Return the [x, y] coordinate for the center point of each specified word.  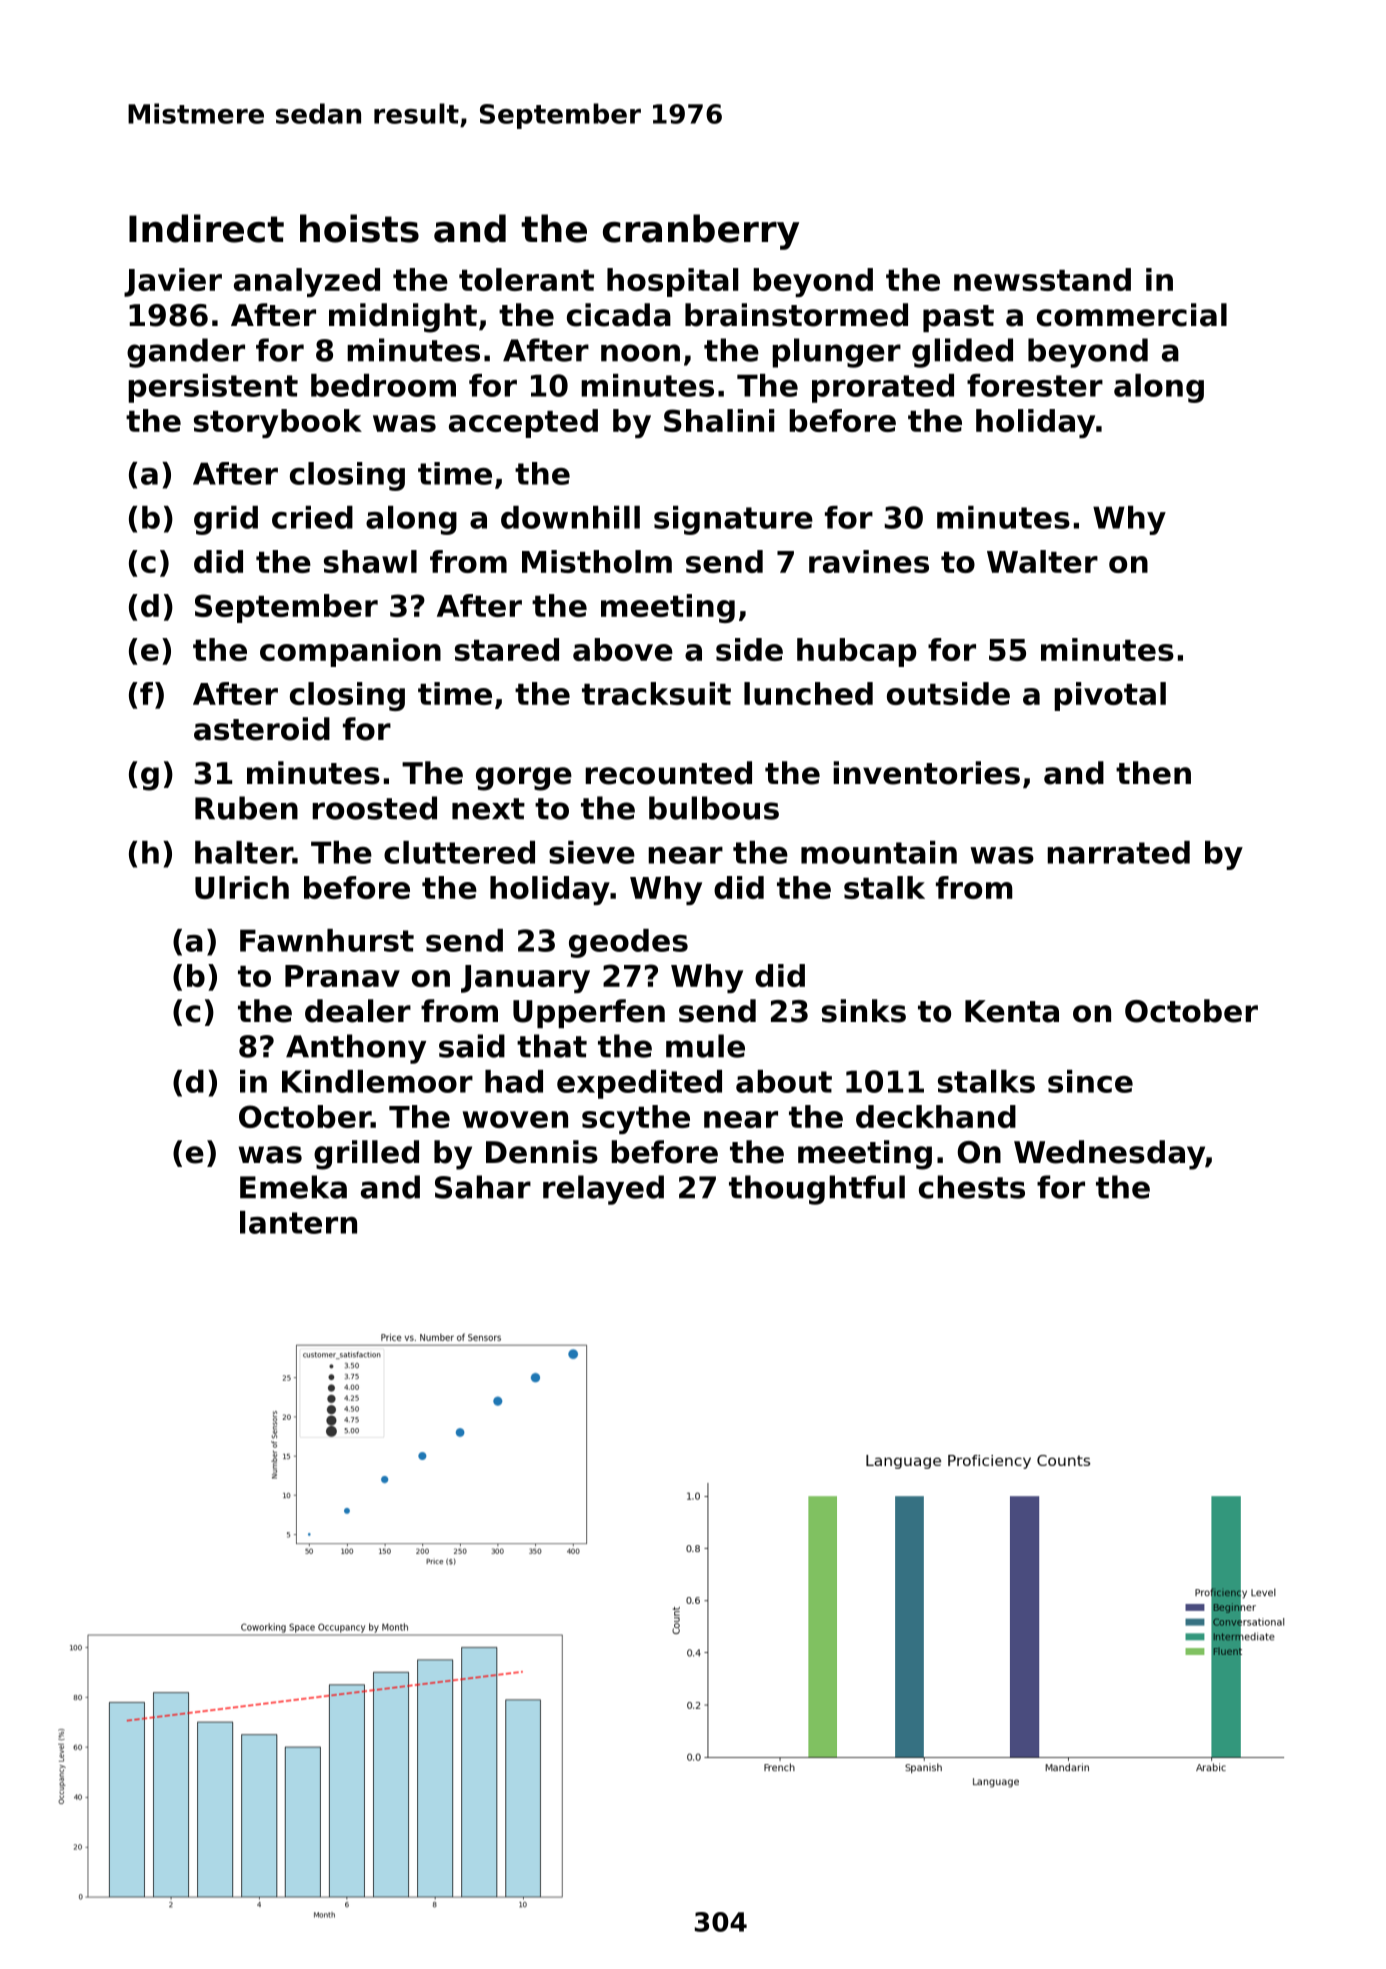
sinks [864, 1011]
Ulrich [242, 887]
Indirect [206, 228]
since [1090, 1081]
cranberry [701, 232]
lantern [298, 1222]
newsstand [1042, 279]
